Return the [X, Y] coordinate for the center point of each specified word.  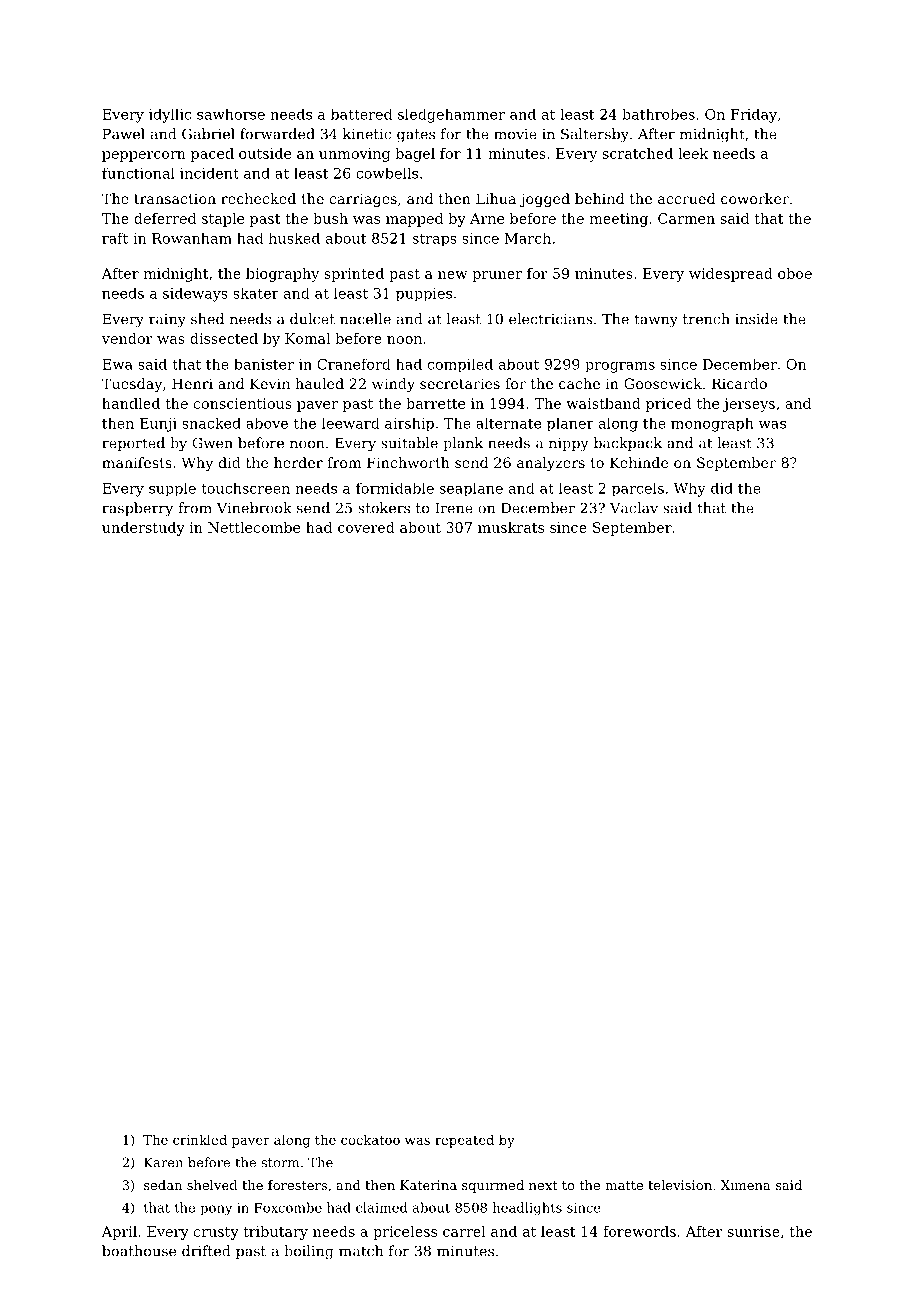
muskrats [511, 527]
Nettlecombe [254, 527]
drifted [206, 1251]
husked [294, 238]
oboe [795, 273]
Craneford [354, 364]
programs [620, 367]
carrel [464, 1231]
